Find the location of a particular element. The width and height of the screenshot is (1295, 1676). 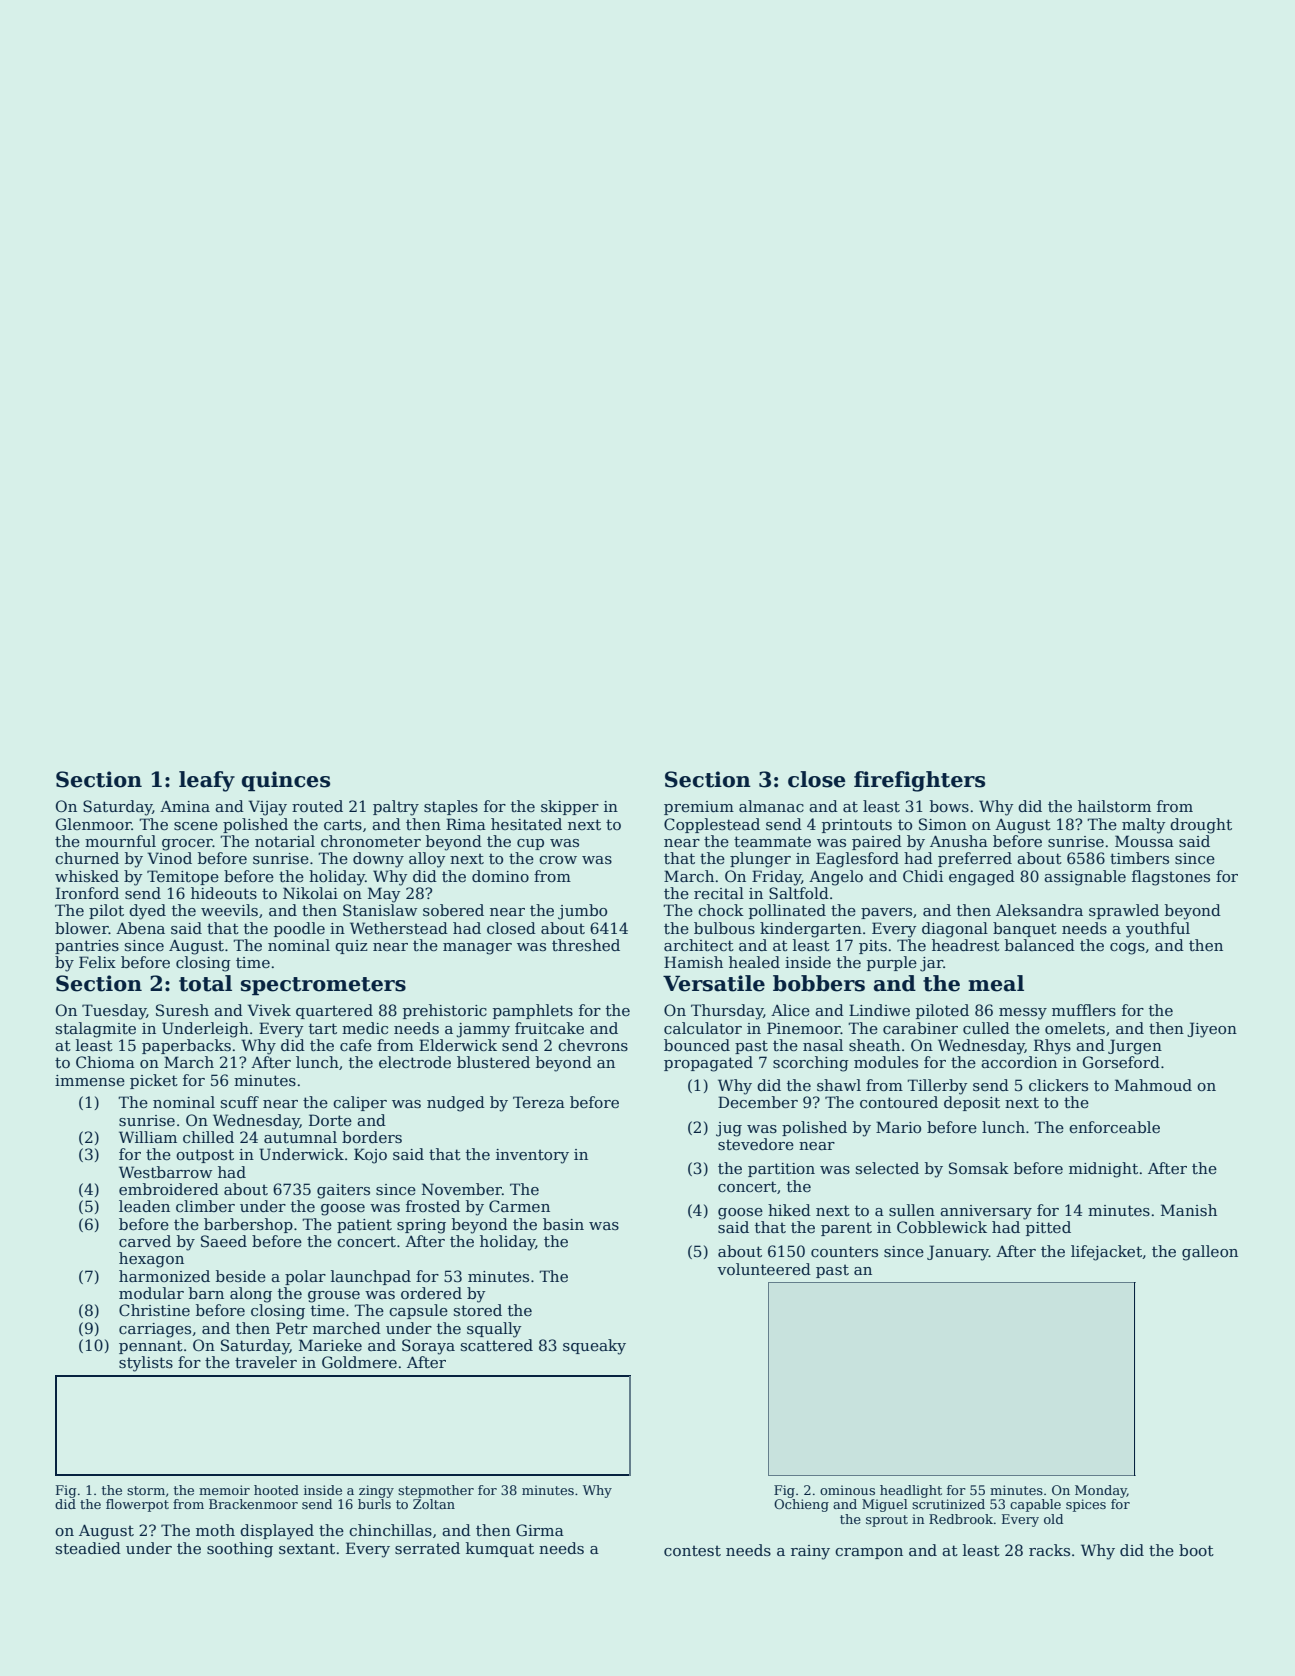

hiked is located at coordinates (789, 1210).
